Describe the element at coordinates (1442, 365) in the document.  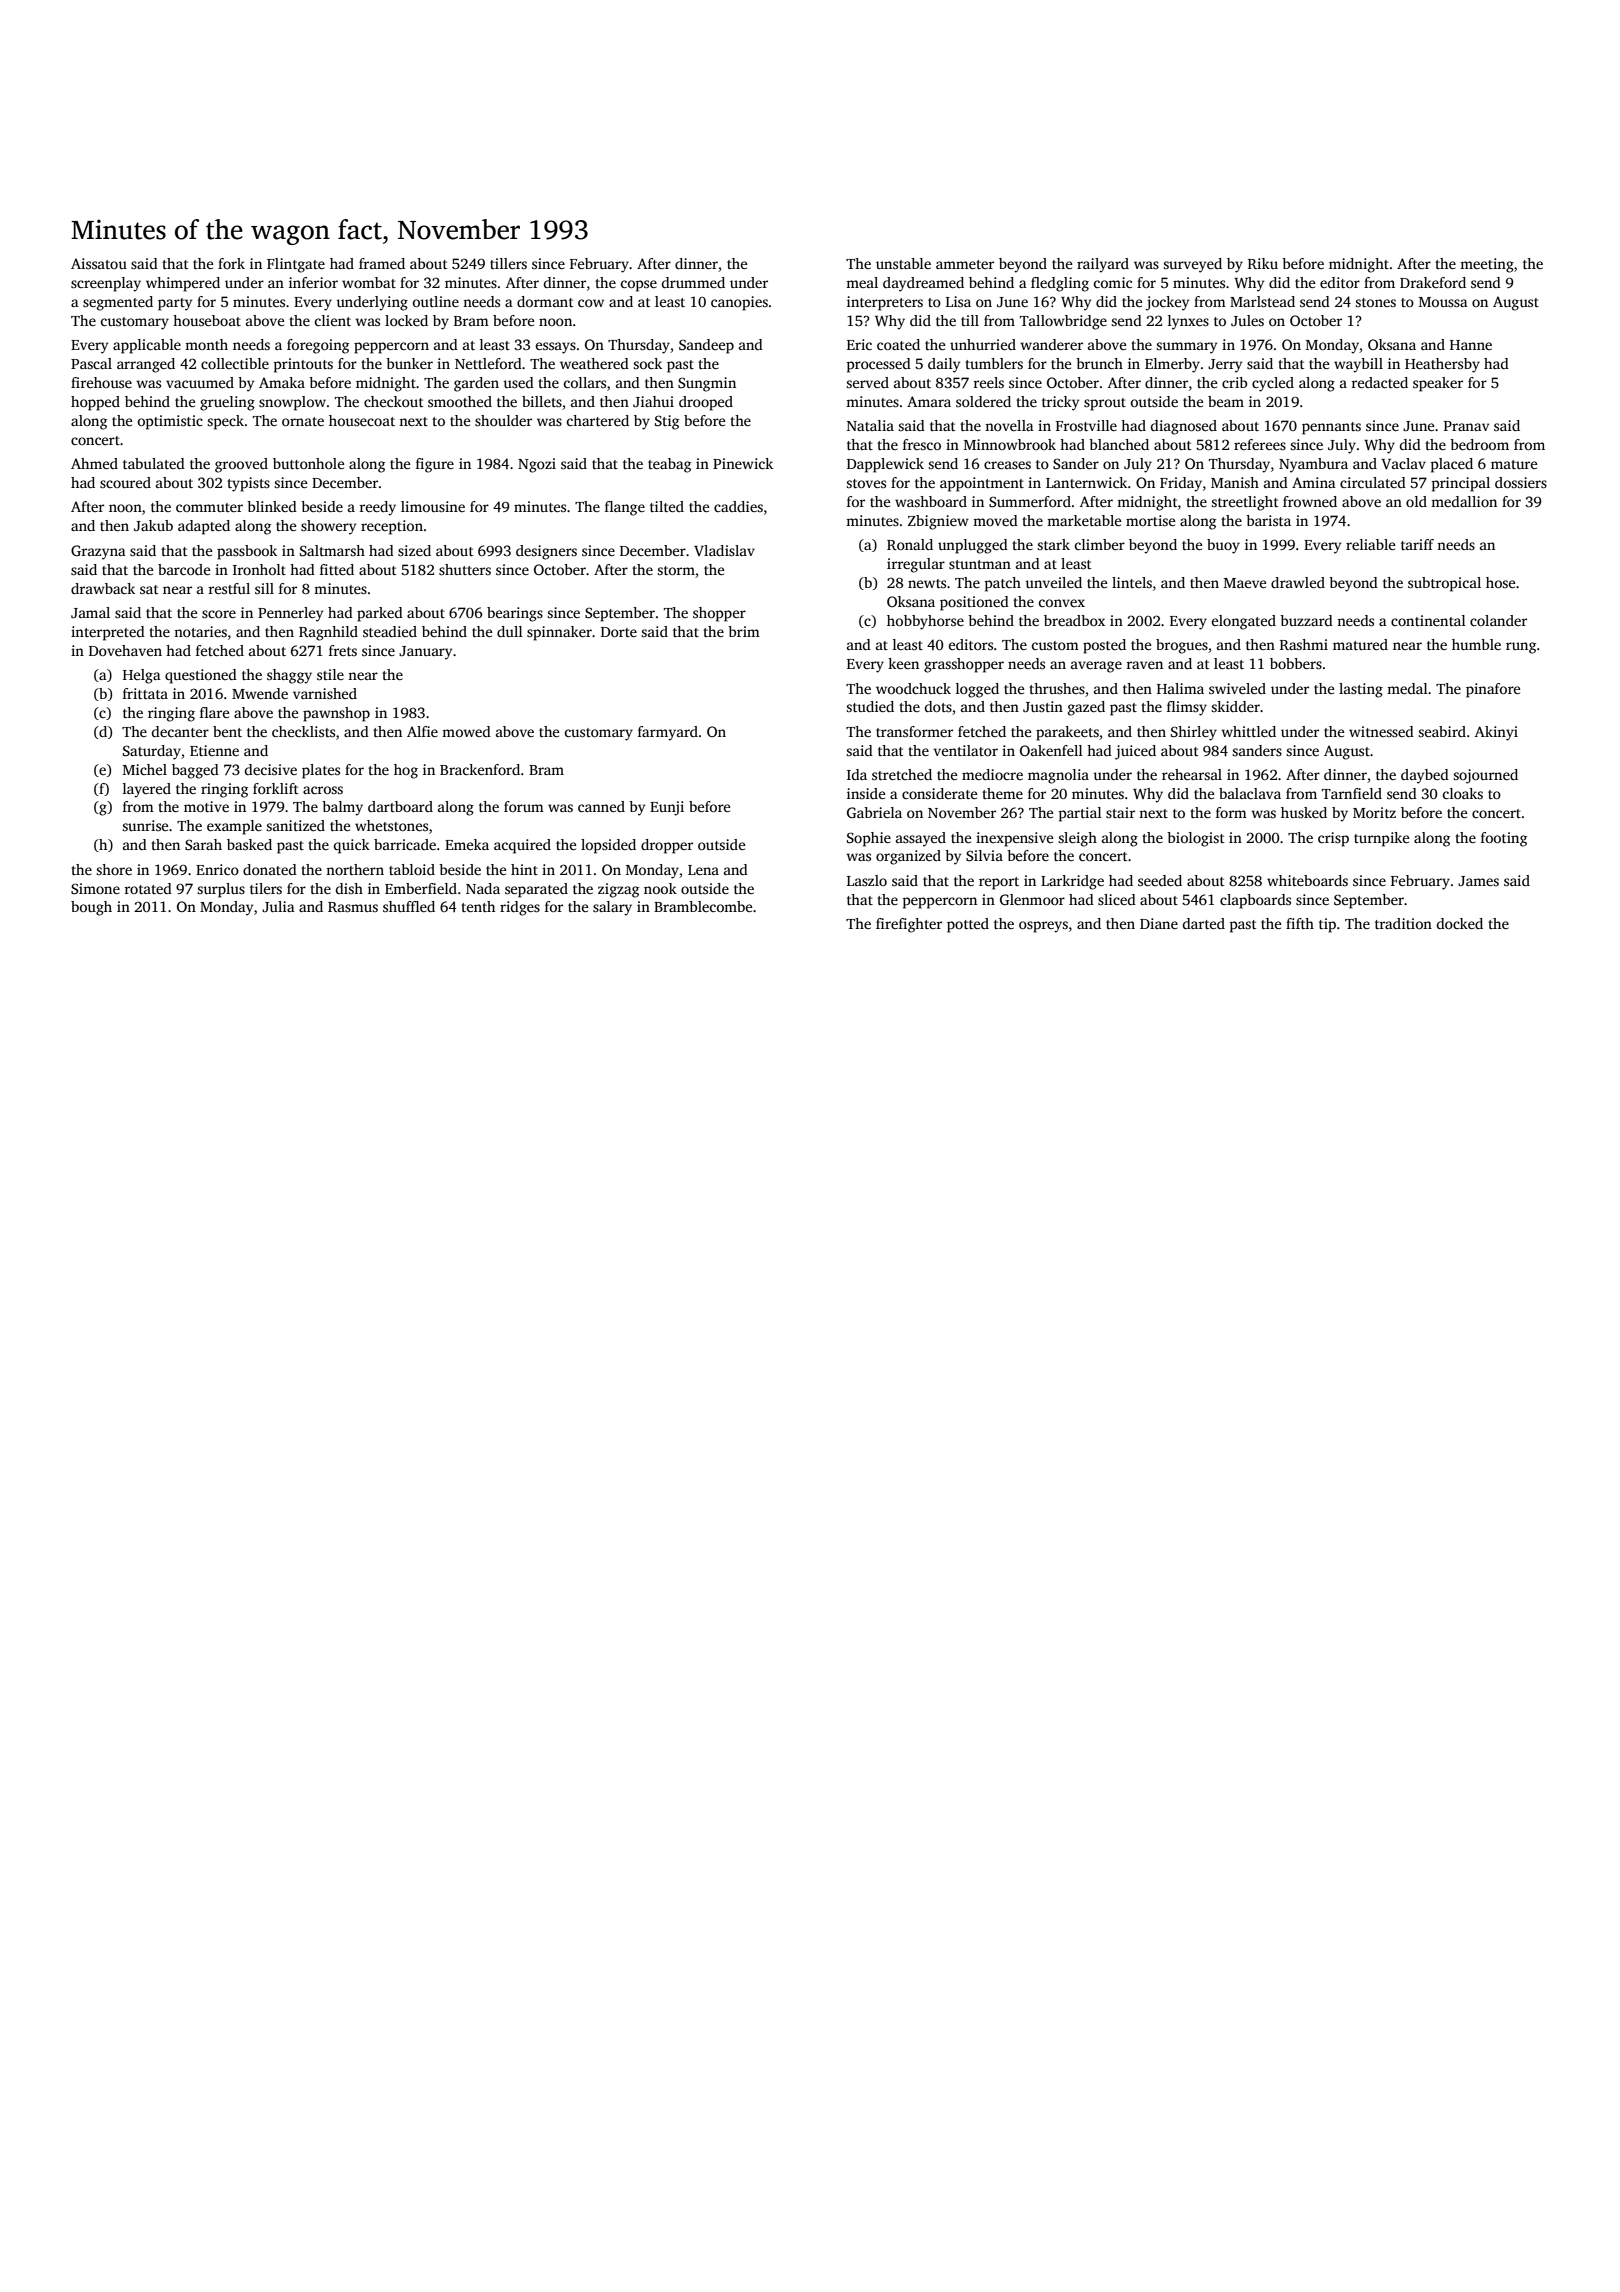
I see `Heathersby` at that location.
